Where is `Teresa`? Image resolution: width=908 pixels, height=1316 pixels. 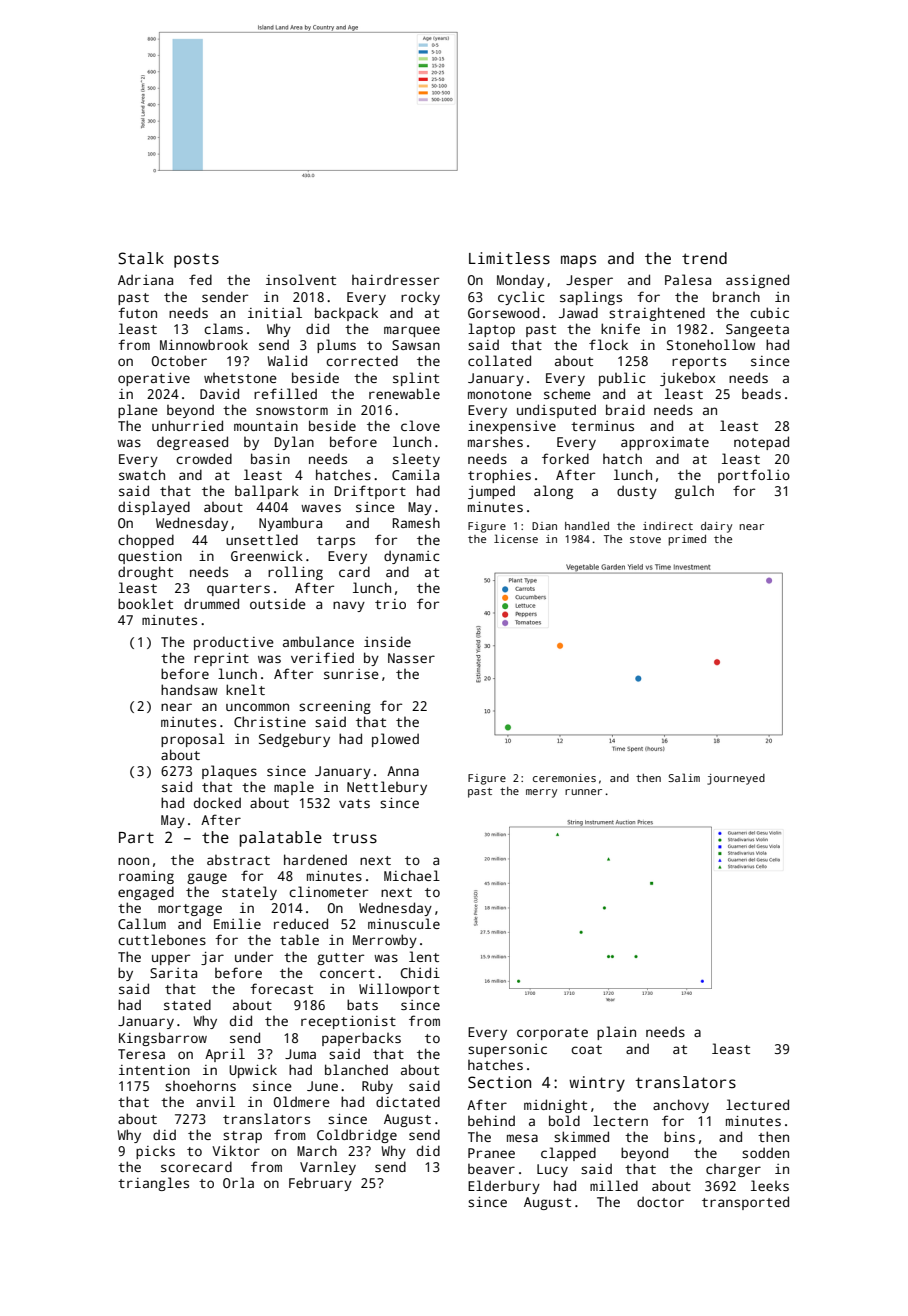
Teresa is located at coordinates (141, 1054).
